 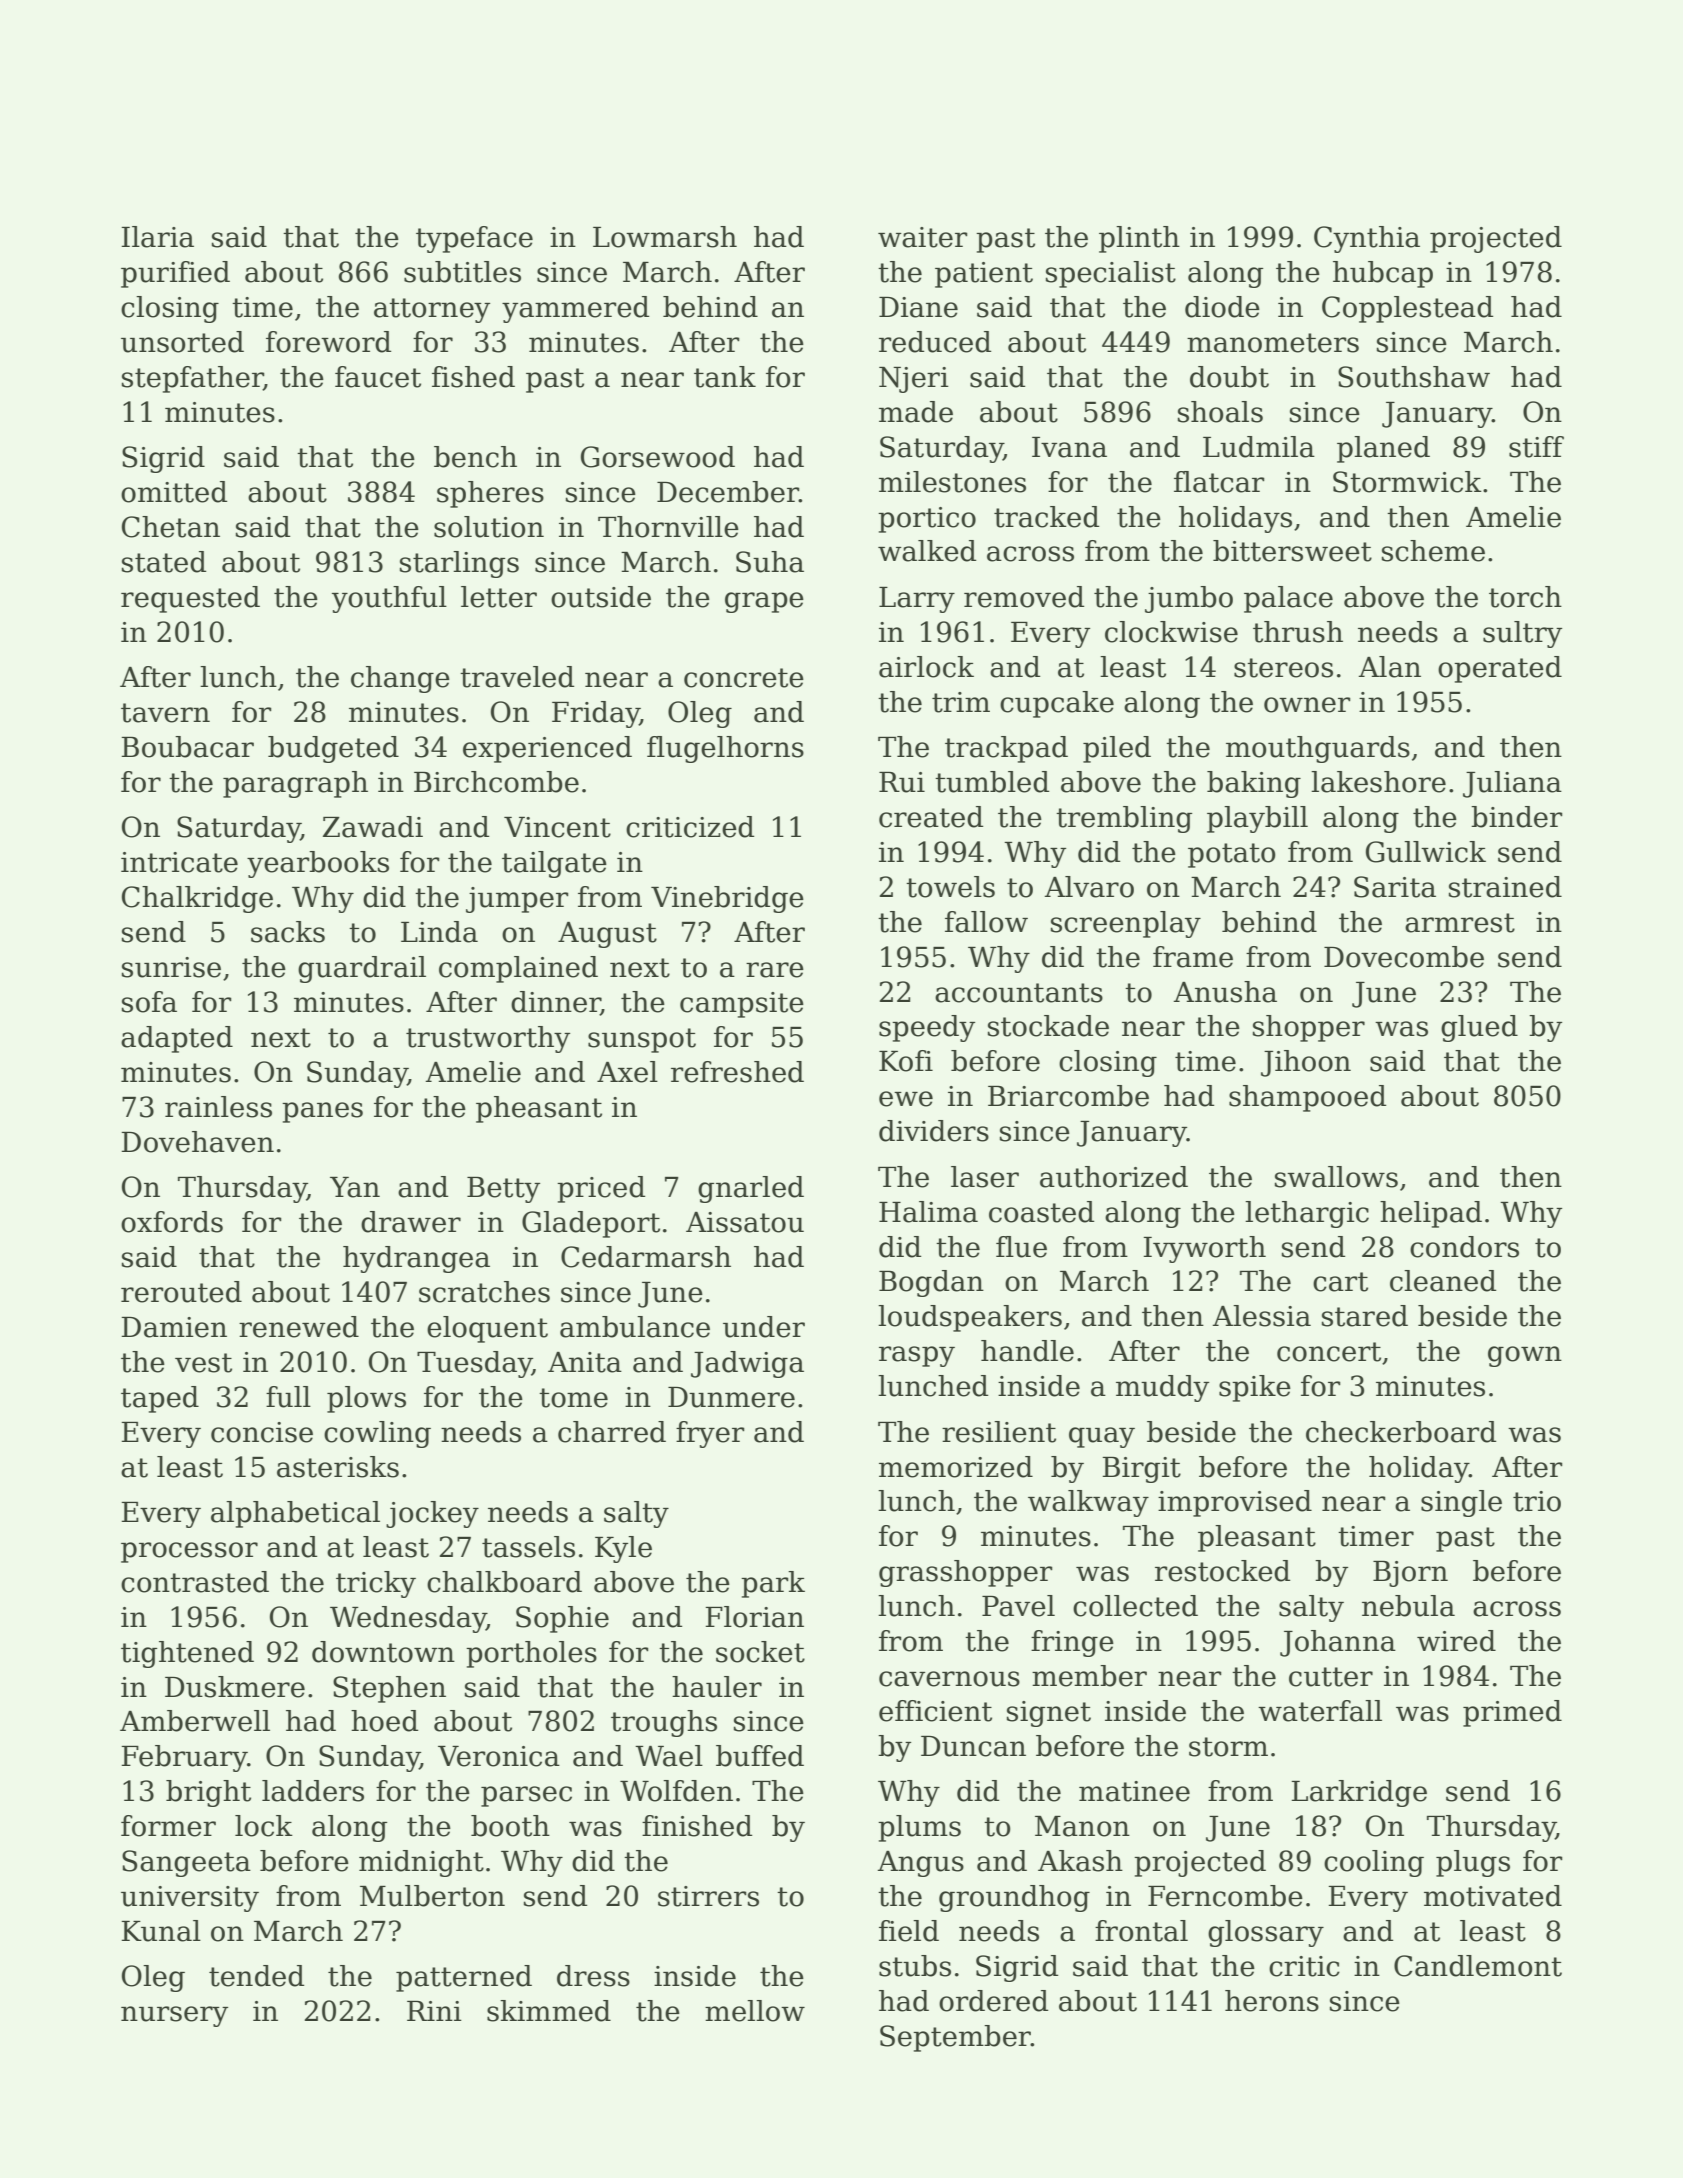 I want to click on omitted, so click(x=174, y=492).
